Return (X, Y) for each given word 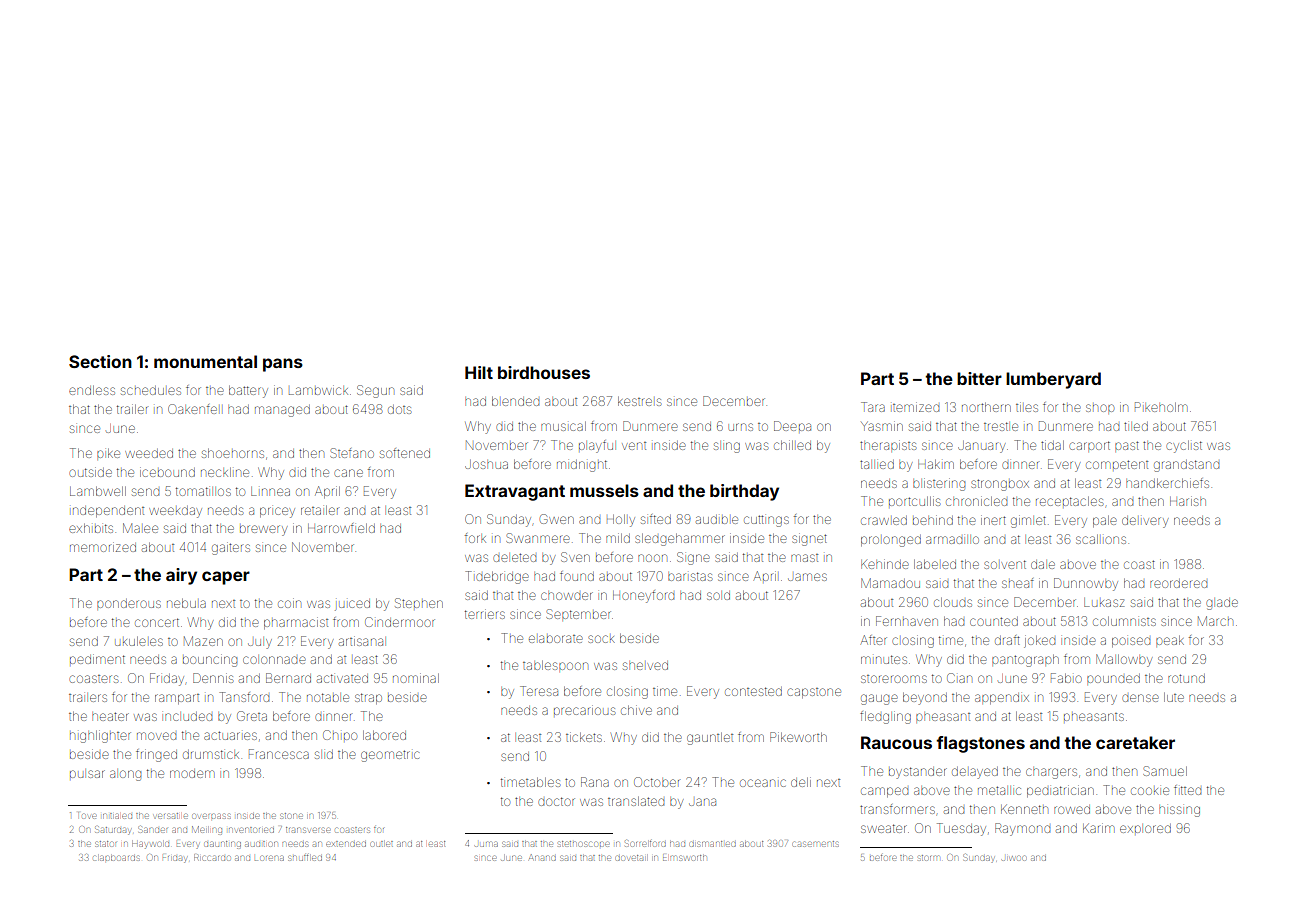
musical (563, 426)
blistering (939, 484)
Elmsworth (684, 858)
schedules (151, 390)
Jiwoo (1014, 858)
